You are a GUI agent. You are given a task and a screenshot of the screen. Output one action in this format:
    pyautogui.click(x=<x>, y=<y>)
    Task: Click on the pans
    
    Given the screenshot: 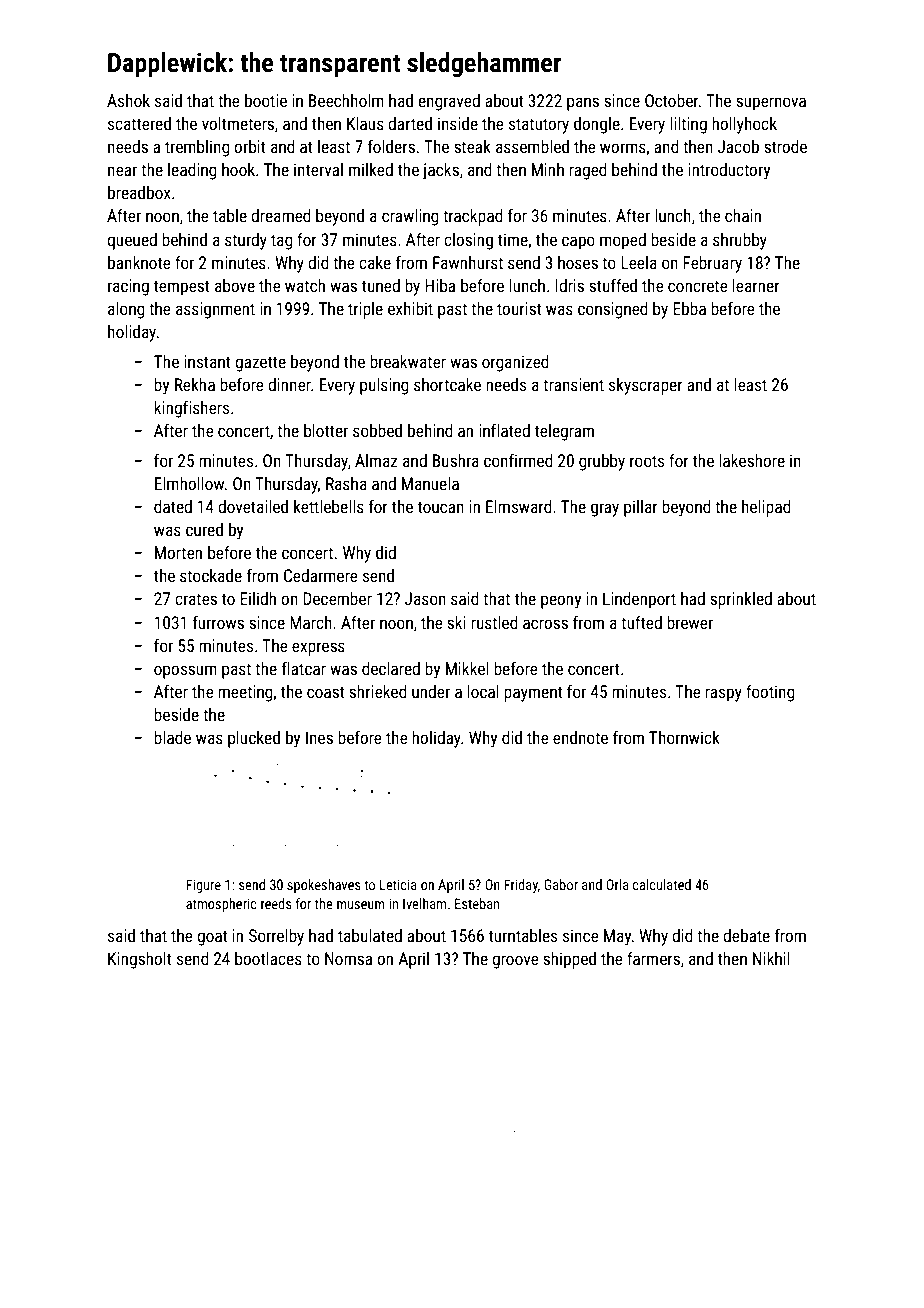 What is the action you would take?
    pyautogui.click(x=583, y=104)
